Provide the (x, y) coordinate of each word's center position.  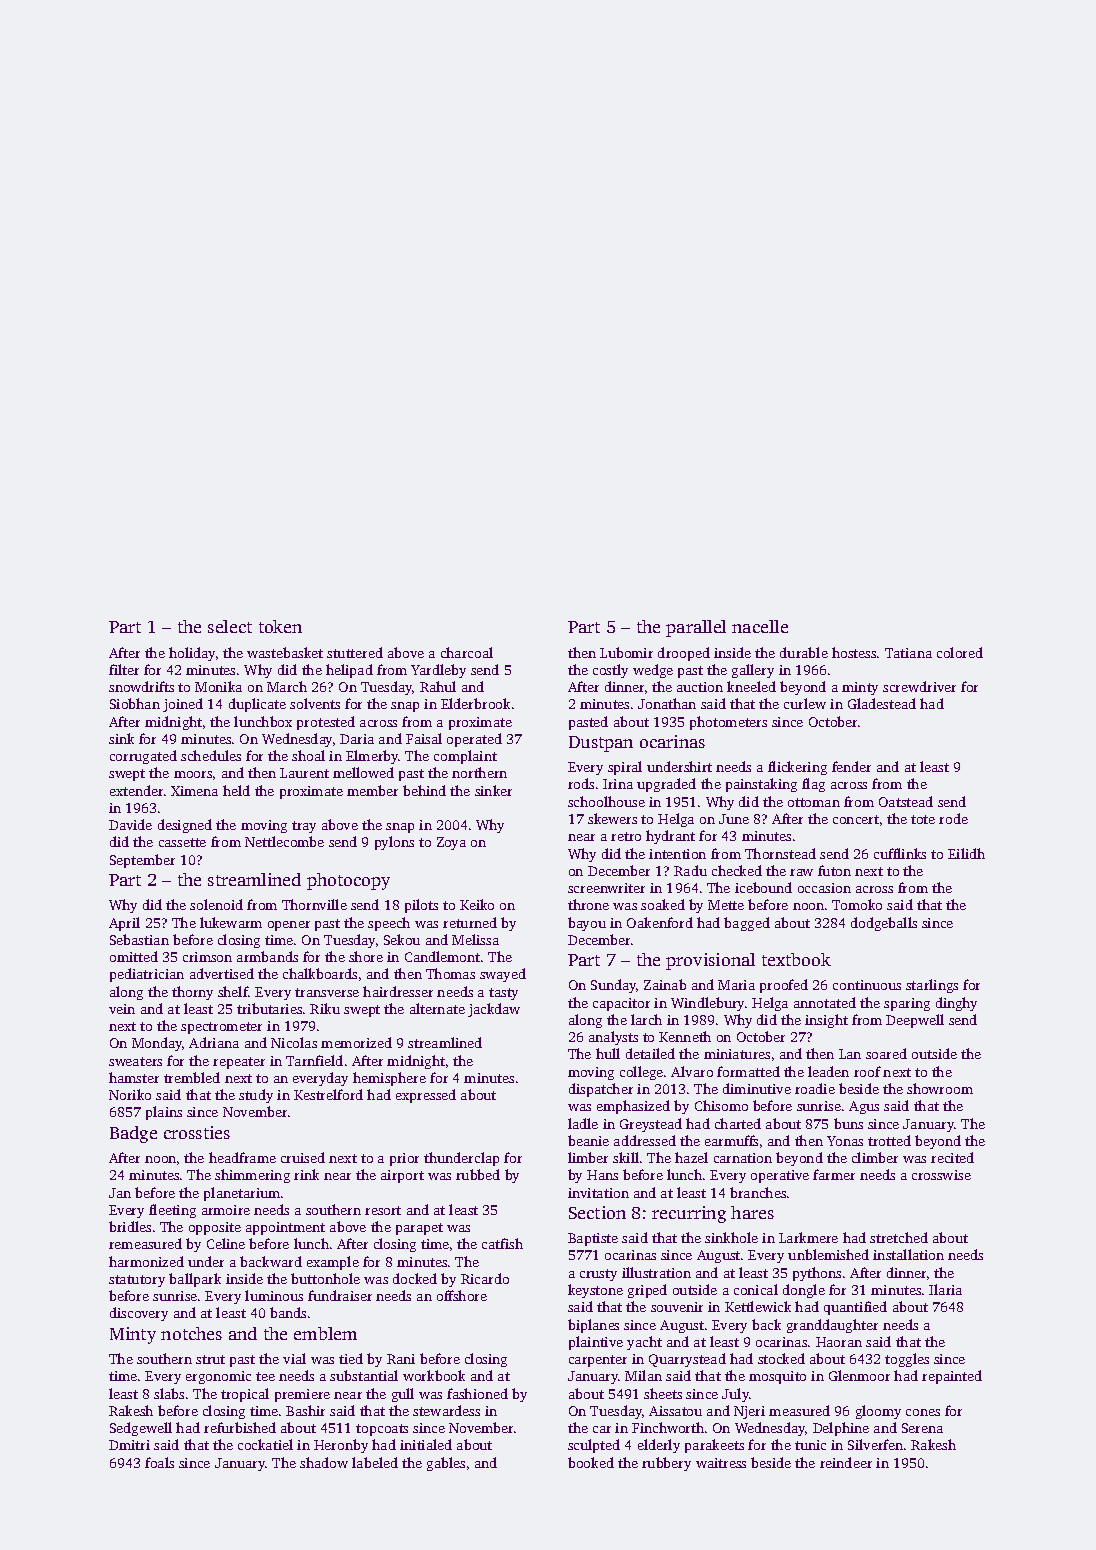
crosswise (941, 1175)
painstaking (761, 785)
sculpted (594, 1446)
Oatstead (906, 801)
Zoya (451, 843)
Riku (325, 1008)
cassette (182, 842)
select (230, 626)
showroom (940, 1088)
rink (306, 1174)
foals (159, 1462)
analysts (613, 1038)
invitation (598, 1193)
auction (700, 687)
